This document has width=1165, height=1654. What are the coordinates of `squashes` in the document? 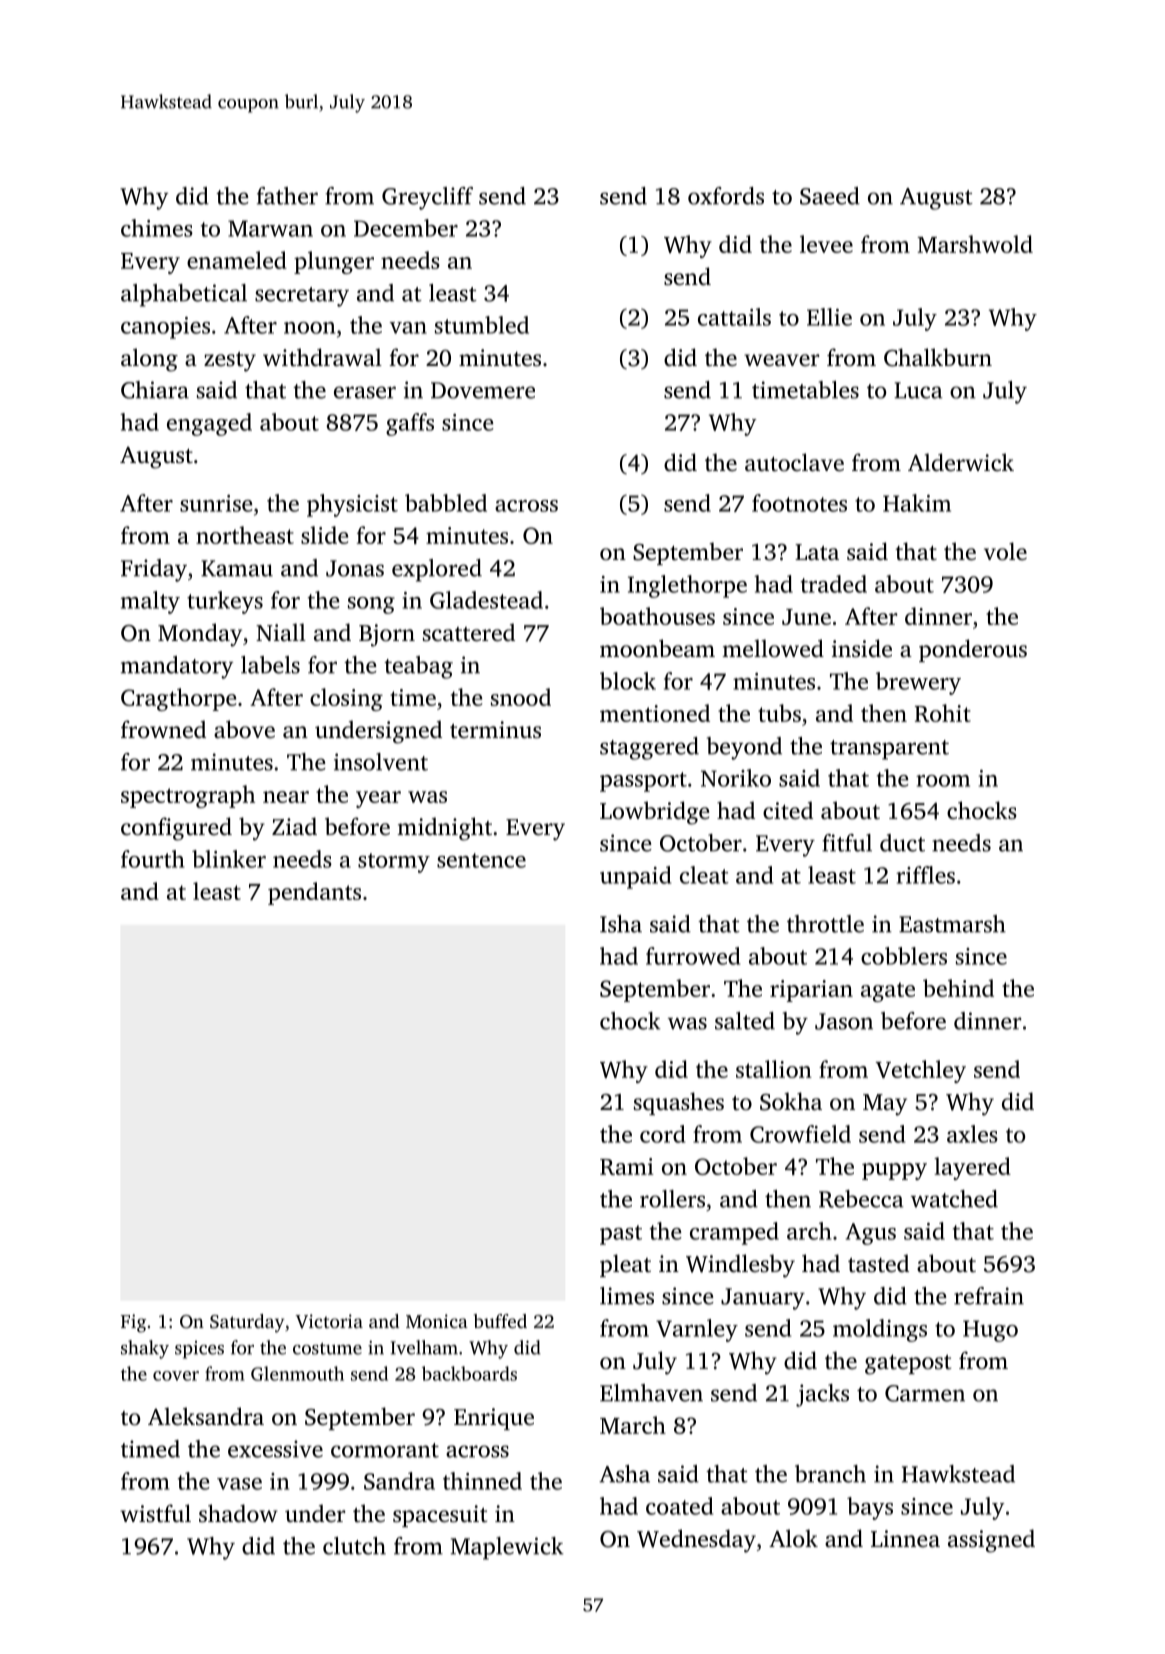 It's located at (679, 1103).
